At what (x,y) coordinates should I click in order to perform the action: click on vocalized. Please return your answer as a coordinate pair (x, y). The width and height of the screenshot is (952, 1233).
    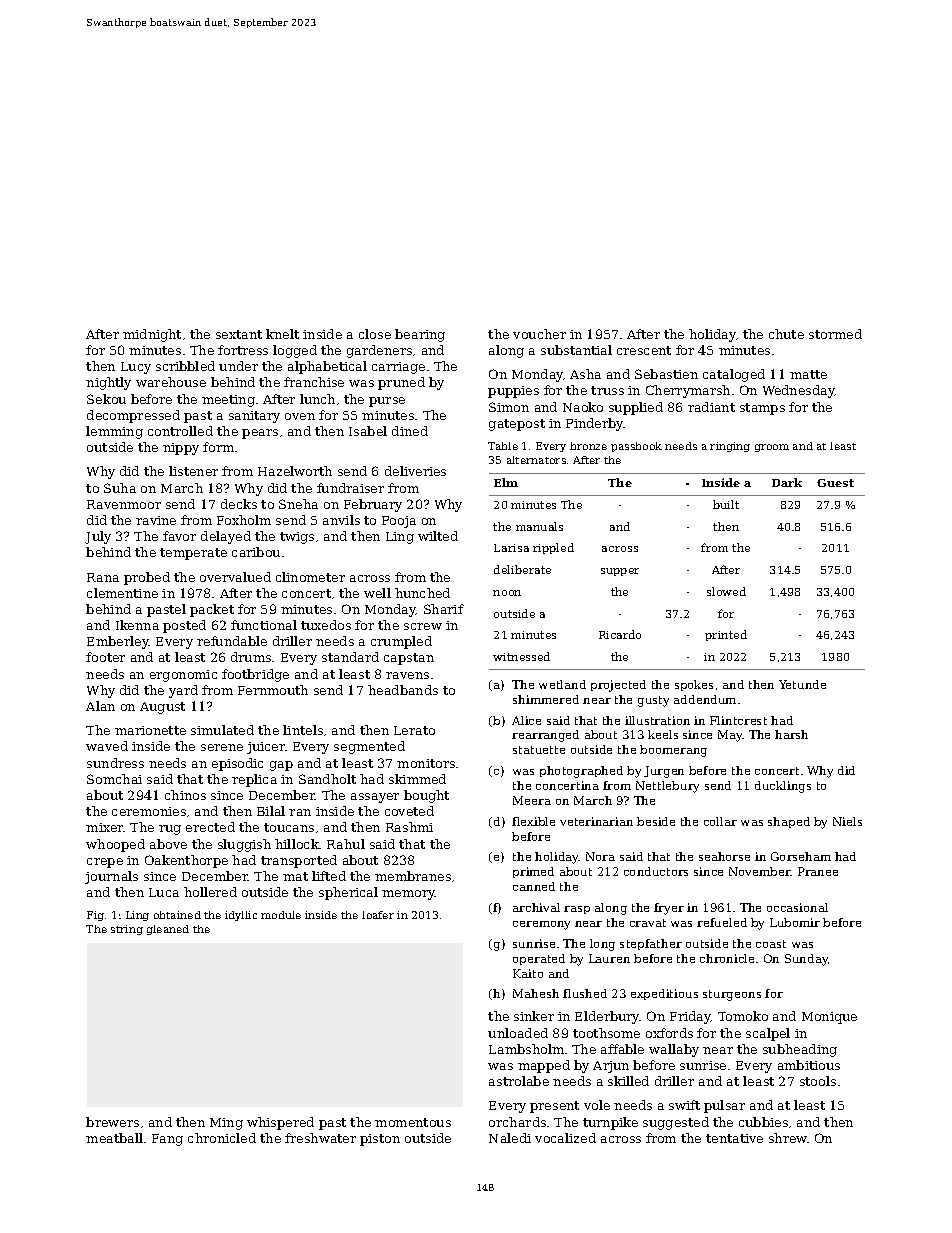
    Looking at the image, I should click on (565, 1138).
